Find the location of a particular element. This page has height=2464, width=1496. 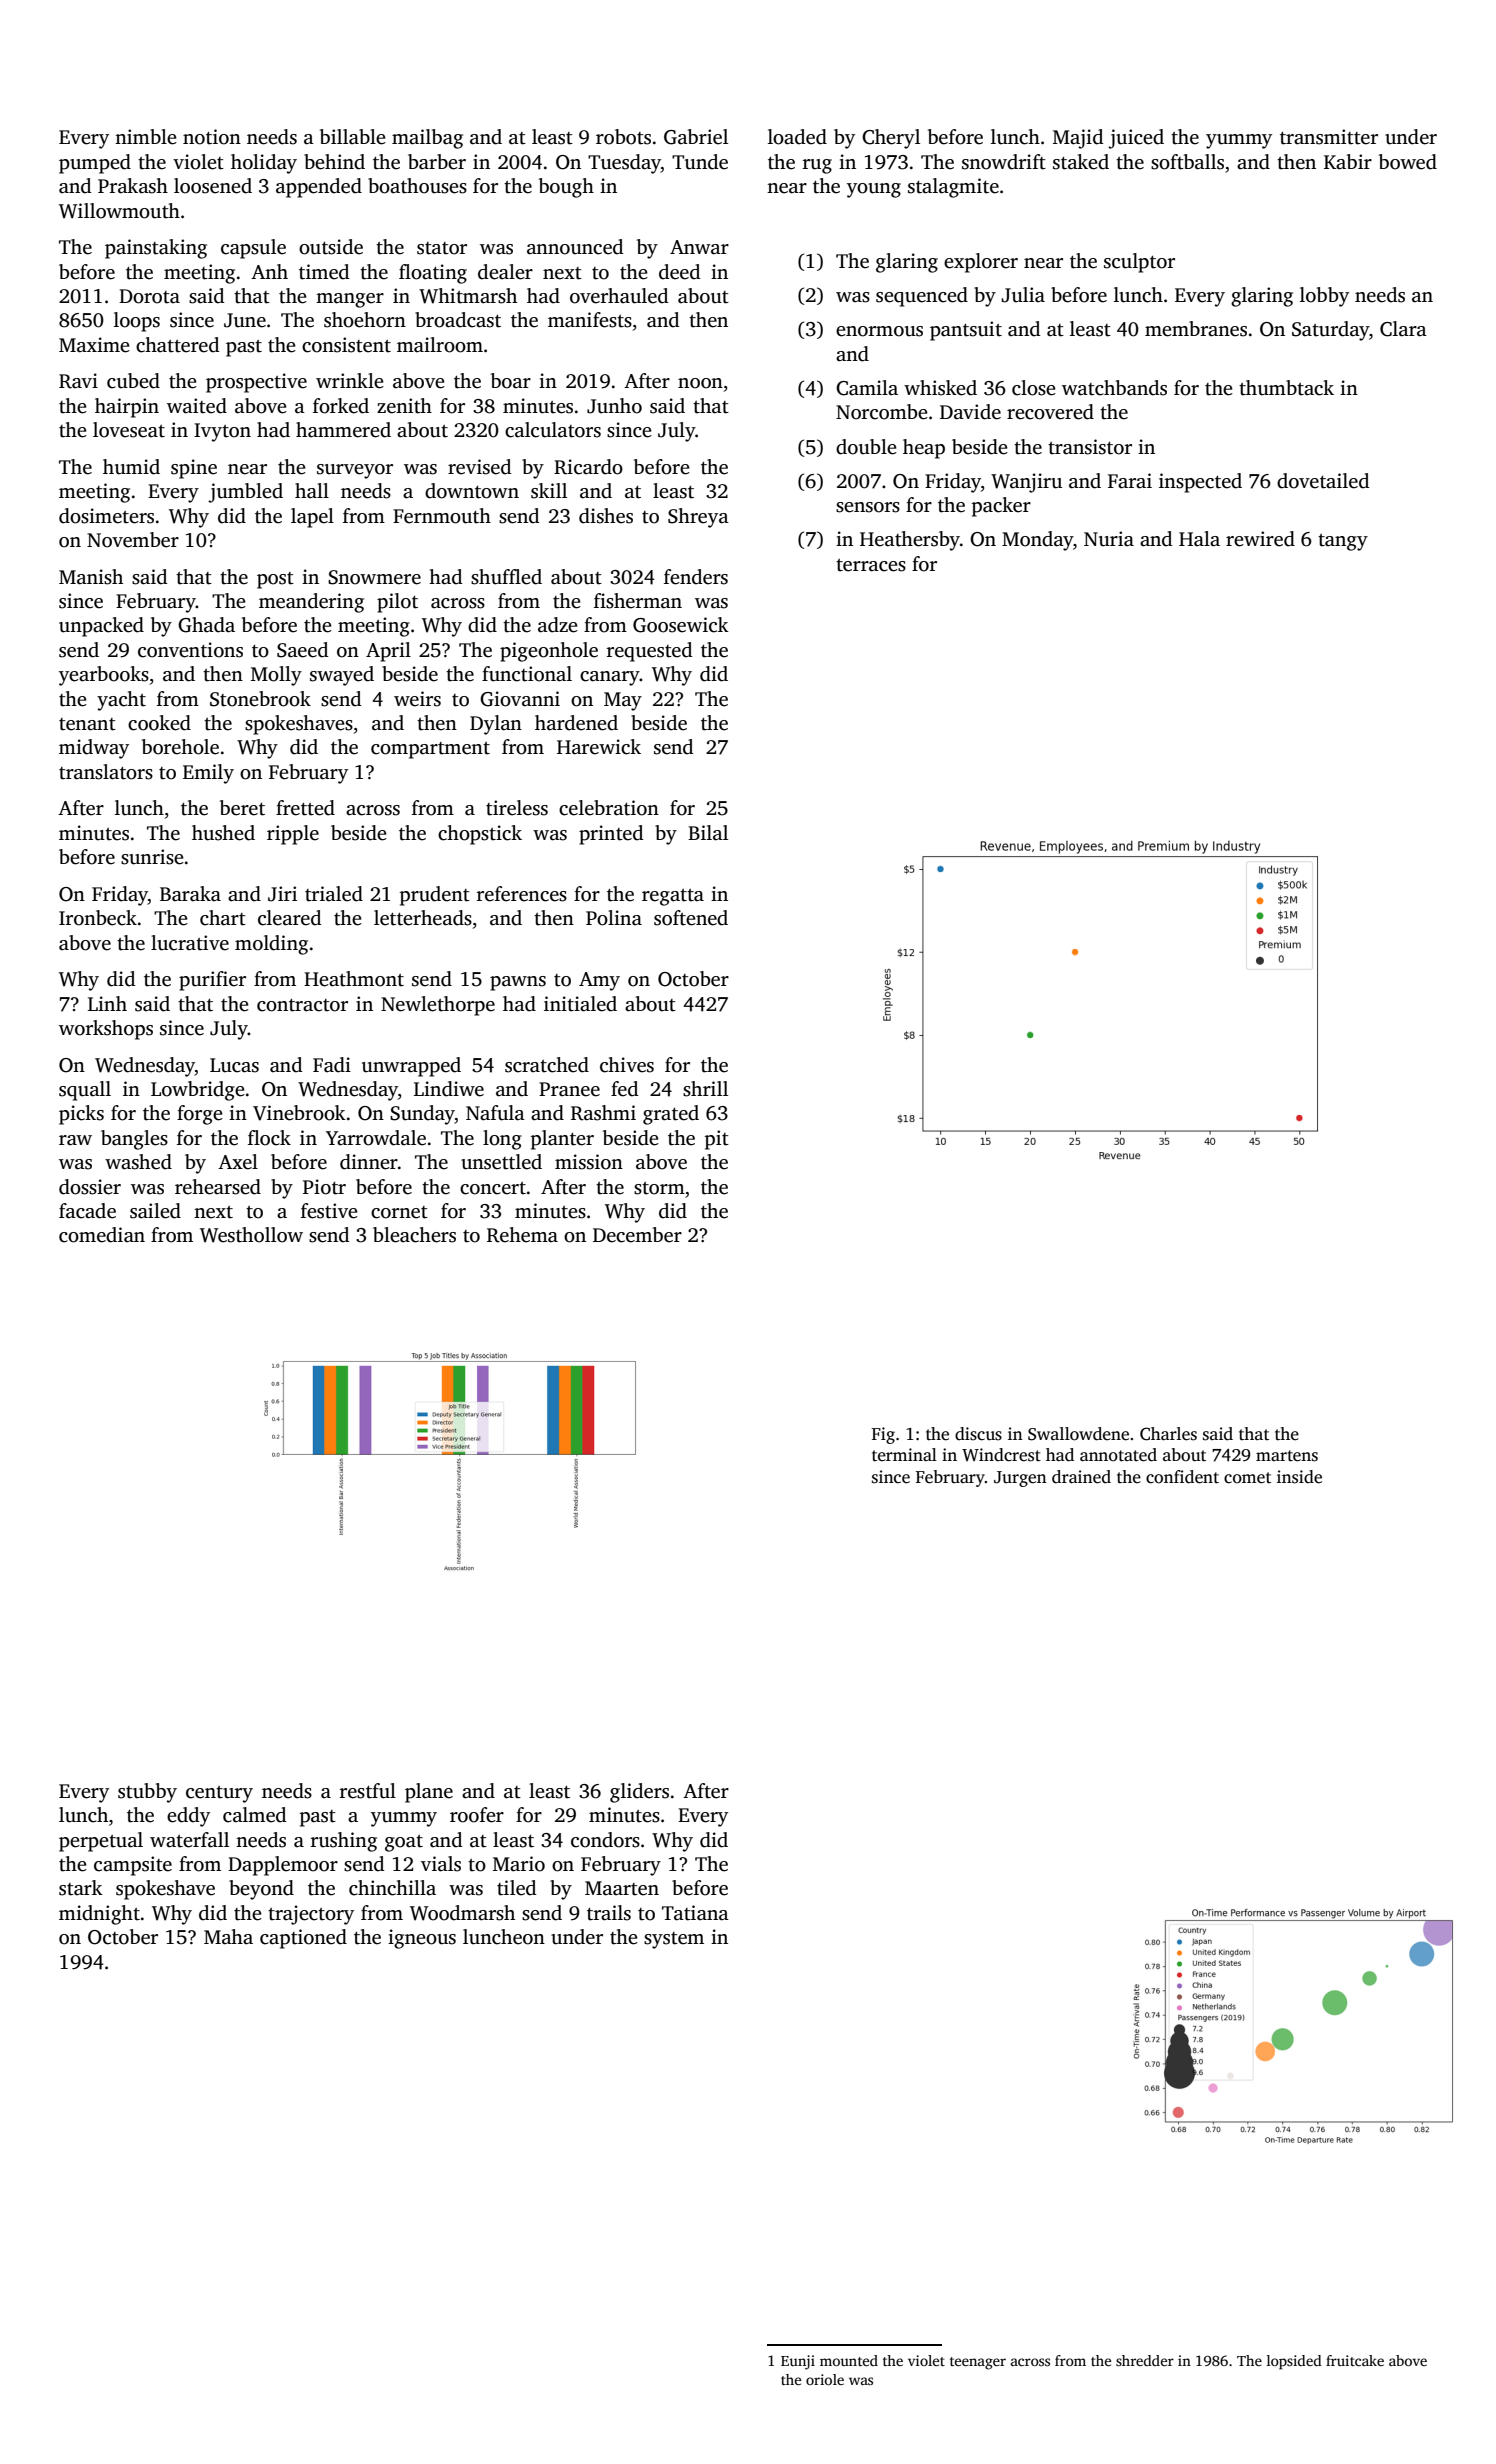

shredder is located at coordinates (1145, 2360).
